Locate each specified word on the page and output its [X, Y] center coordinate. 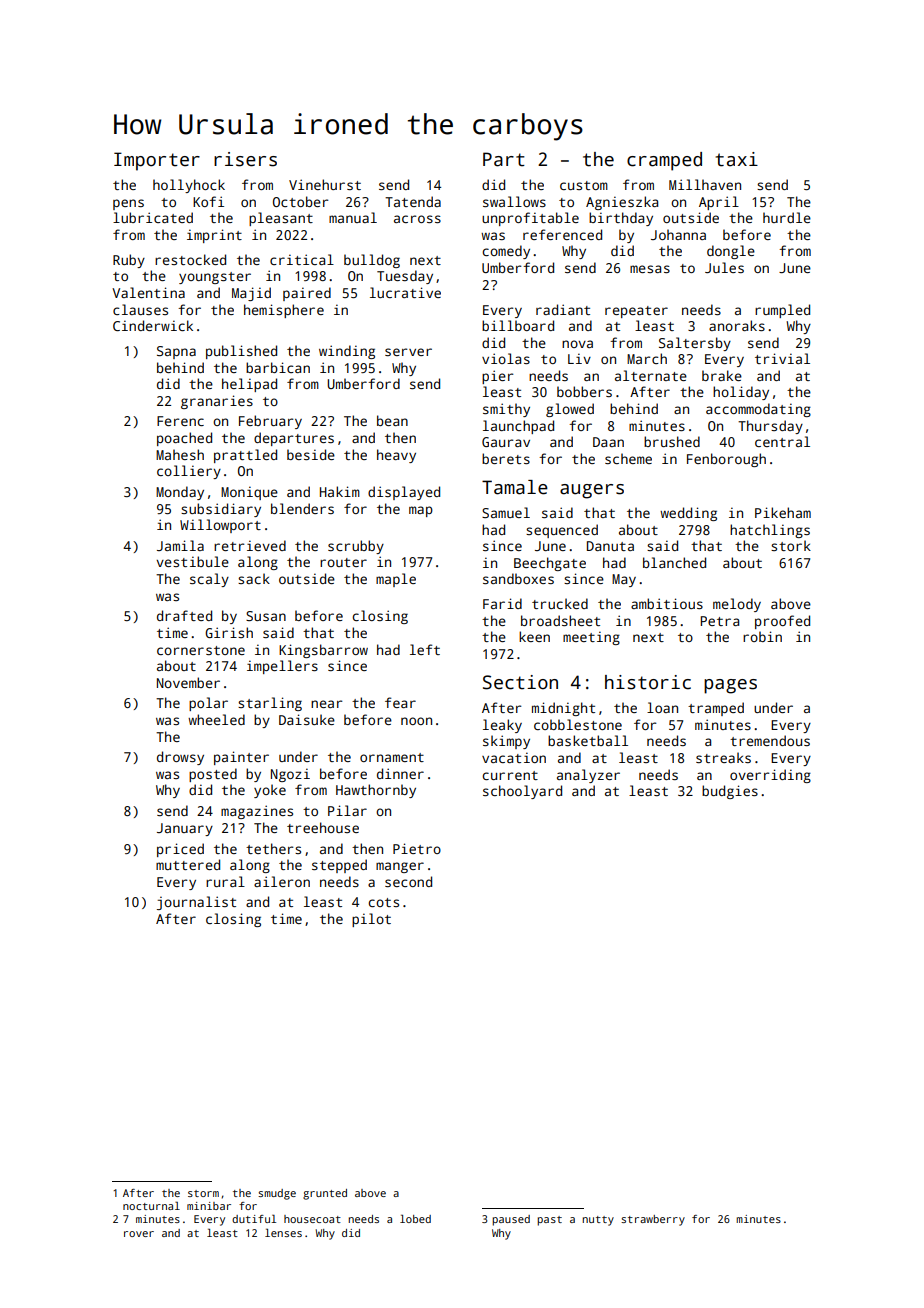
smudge [277, 1194]
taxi [737, 159]
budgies [730, 792]
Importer [157, 161]
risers [245, 159]
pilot [371, 920]
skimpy [506, 742]
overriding [770, 776]
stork [791, 545]
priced [180, 850]
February [270, 422]
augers [592, 491]
